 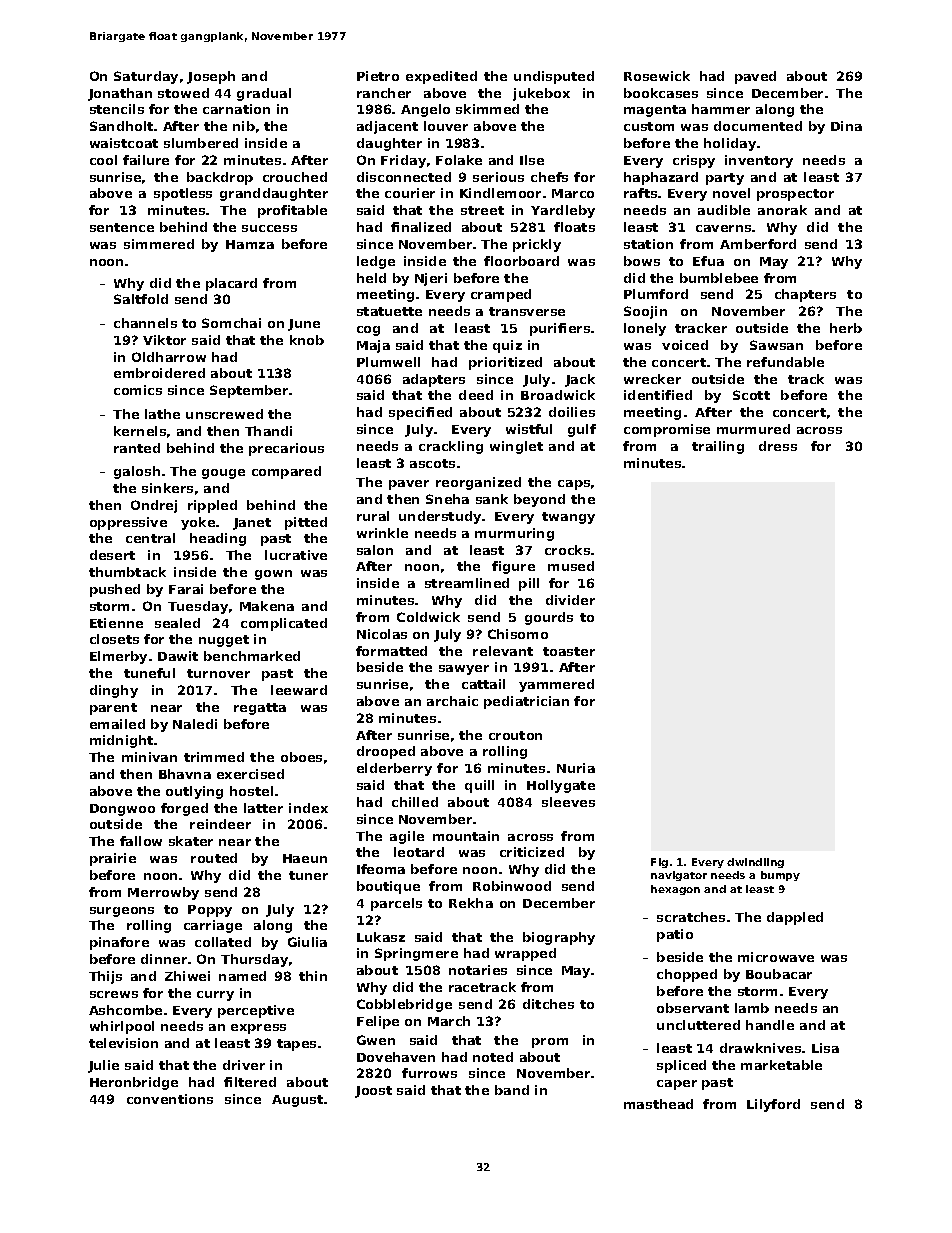 What do you see at coordinates (114, 691) in the screenshot?
I see `dinghy` at bounding box center [114, 691].
